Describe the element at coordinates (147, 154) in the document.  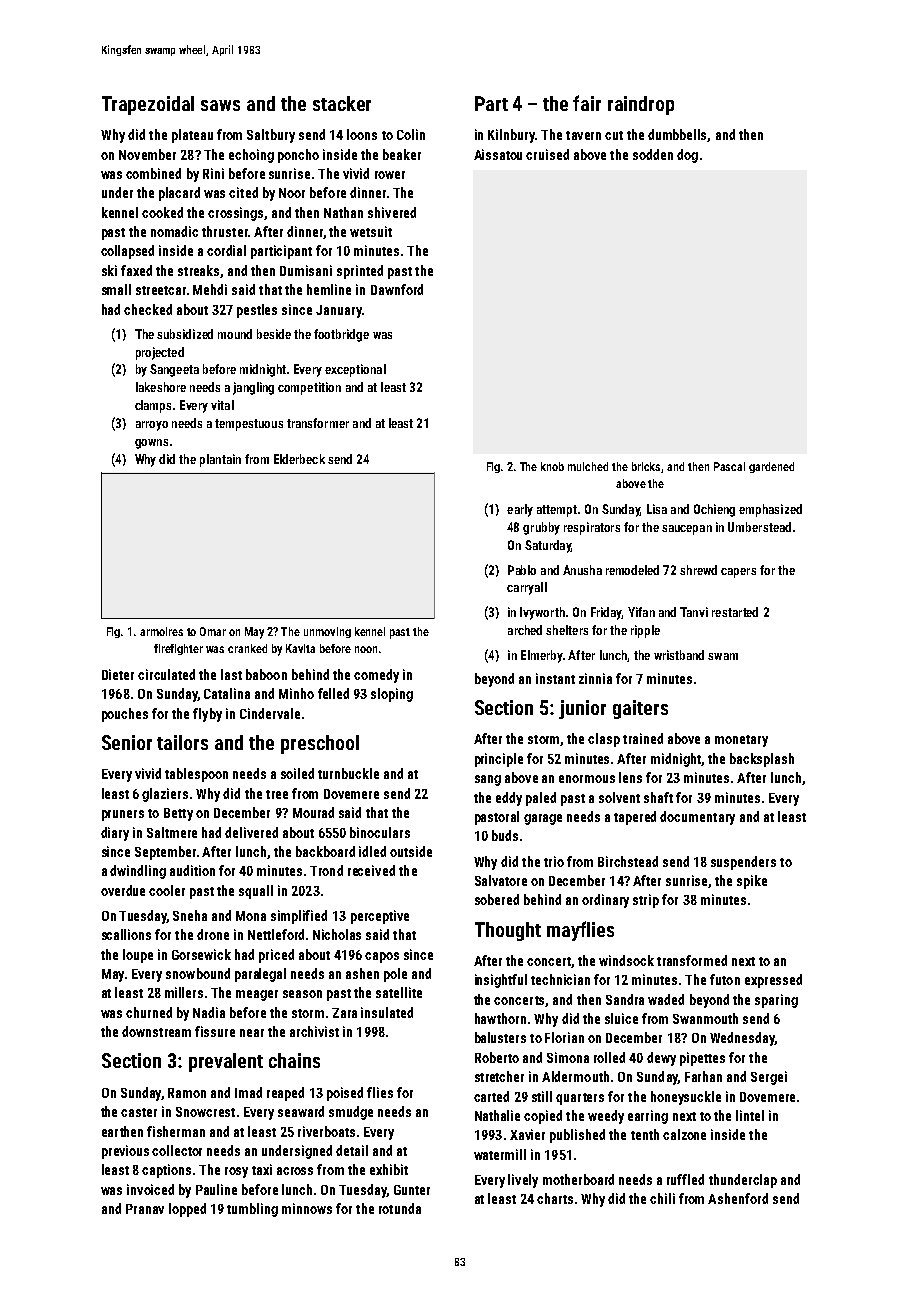
I see `November` at that location.
